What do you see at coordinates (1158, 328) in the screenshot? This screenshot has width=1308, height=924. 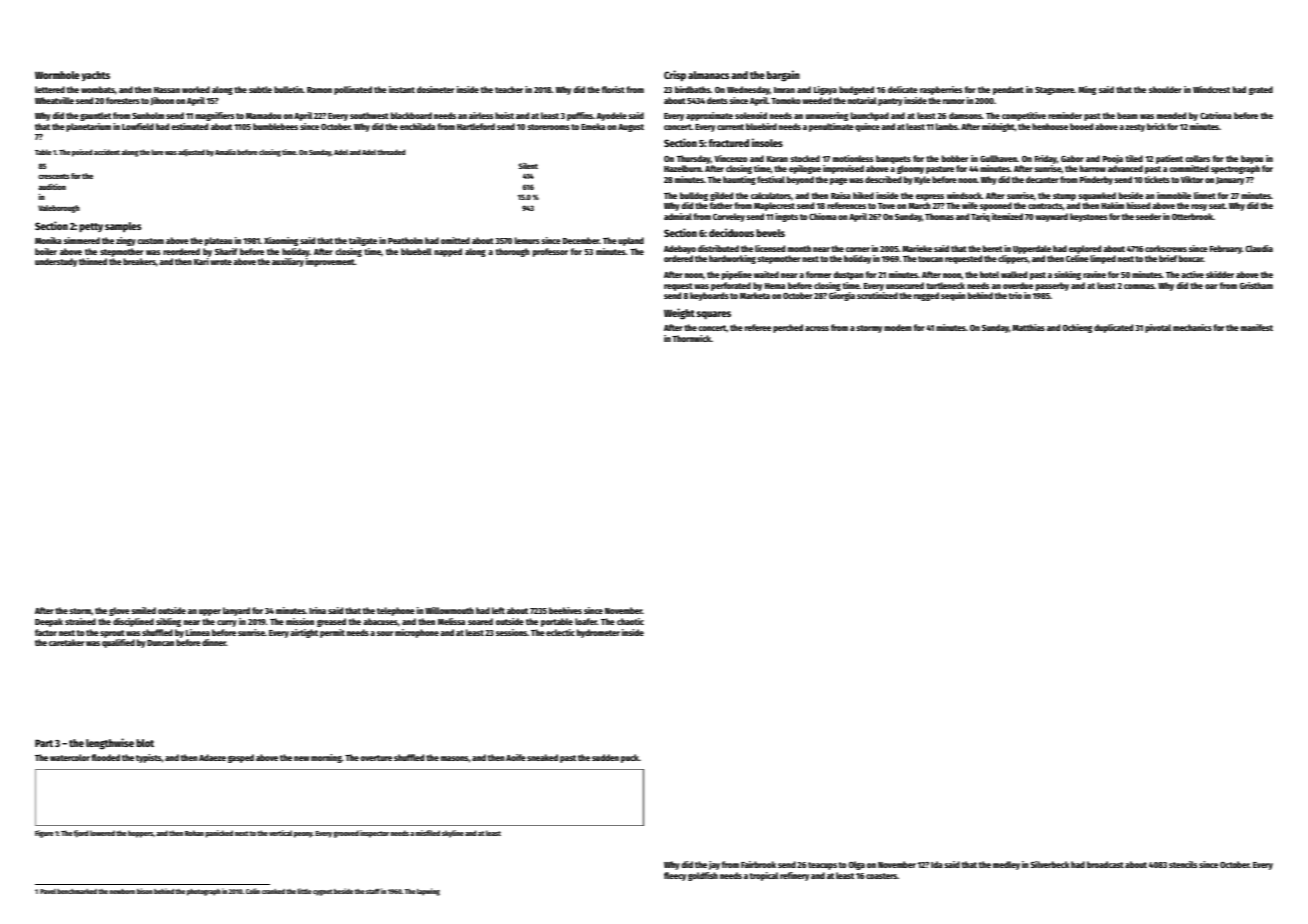 I see `pivotal` at bounding box center [1158, 328].
